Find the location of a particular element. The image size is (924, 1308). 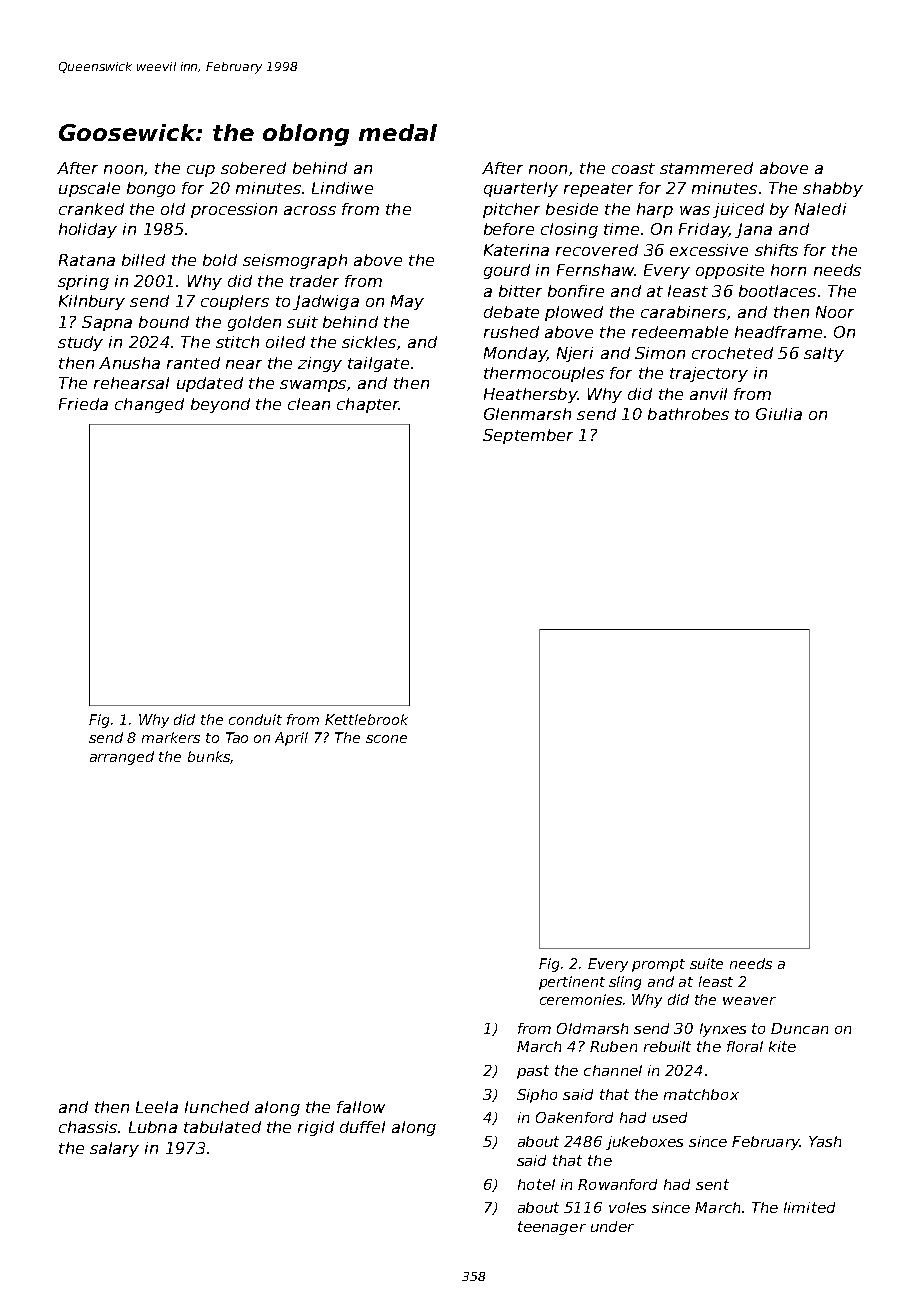

markers is located at coordinates (171, 737).
